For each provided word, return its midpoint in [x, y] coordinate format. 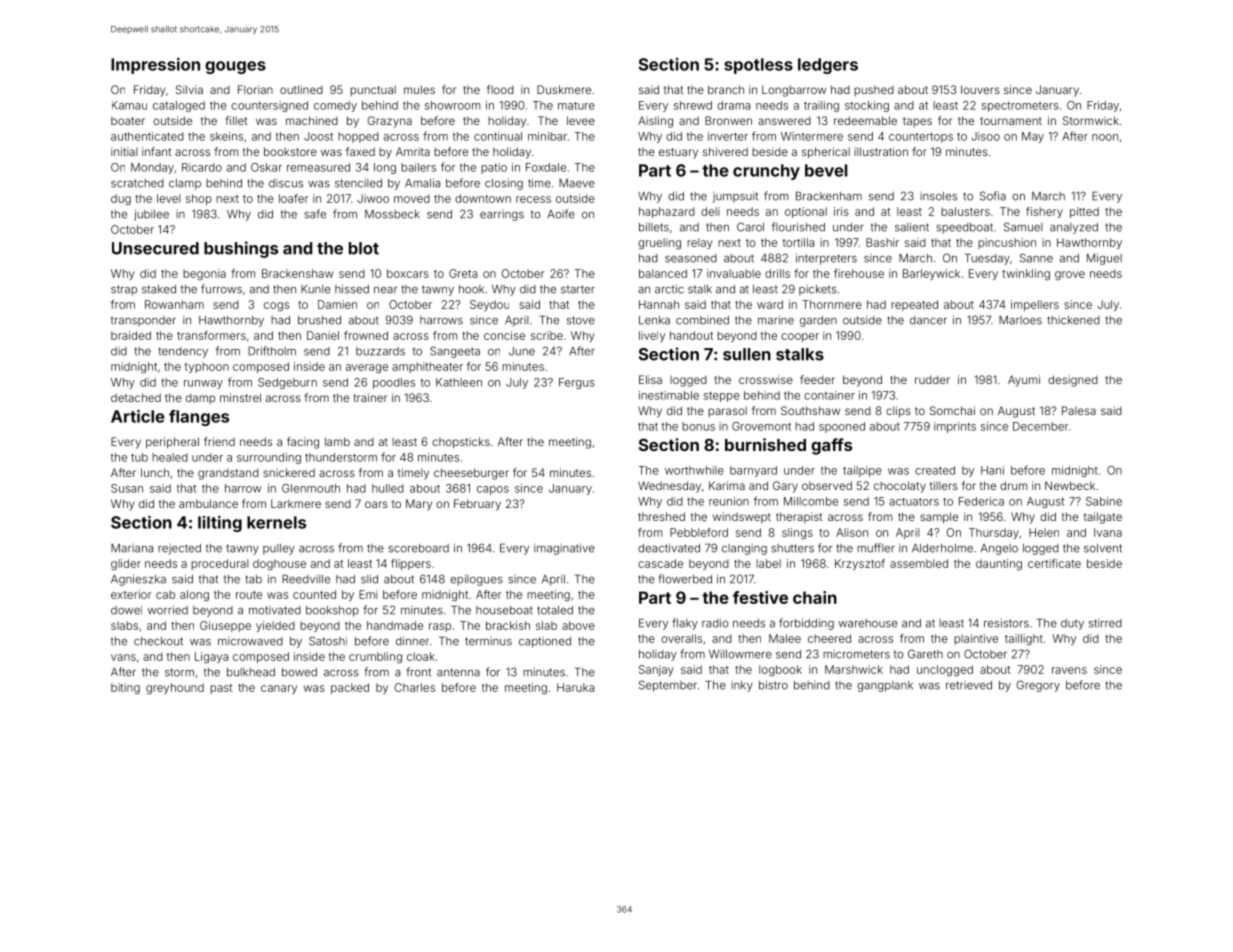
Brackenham [829, 196]
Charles [415, 687]
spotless [758, 66]
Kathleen [459, 382]
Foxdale [546, 167]
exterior [131, 594]
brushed [319, 320]
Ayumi [1024, 381]
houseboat [504, 610]
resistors [1006, 623]
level [169, 198]
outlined [301, 89]
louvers [980, 89]
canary [279, 689]
